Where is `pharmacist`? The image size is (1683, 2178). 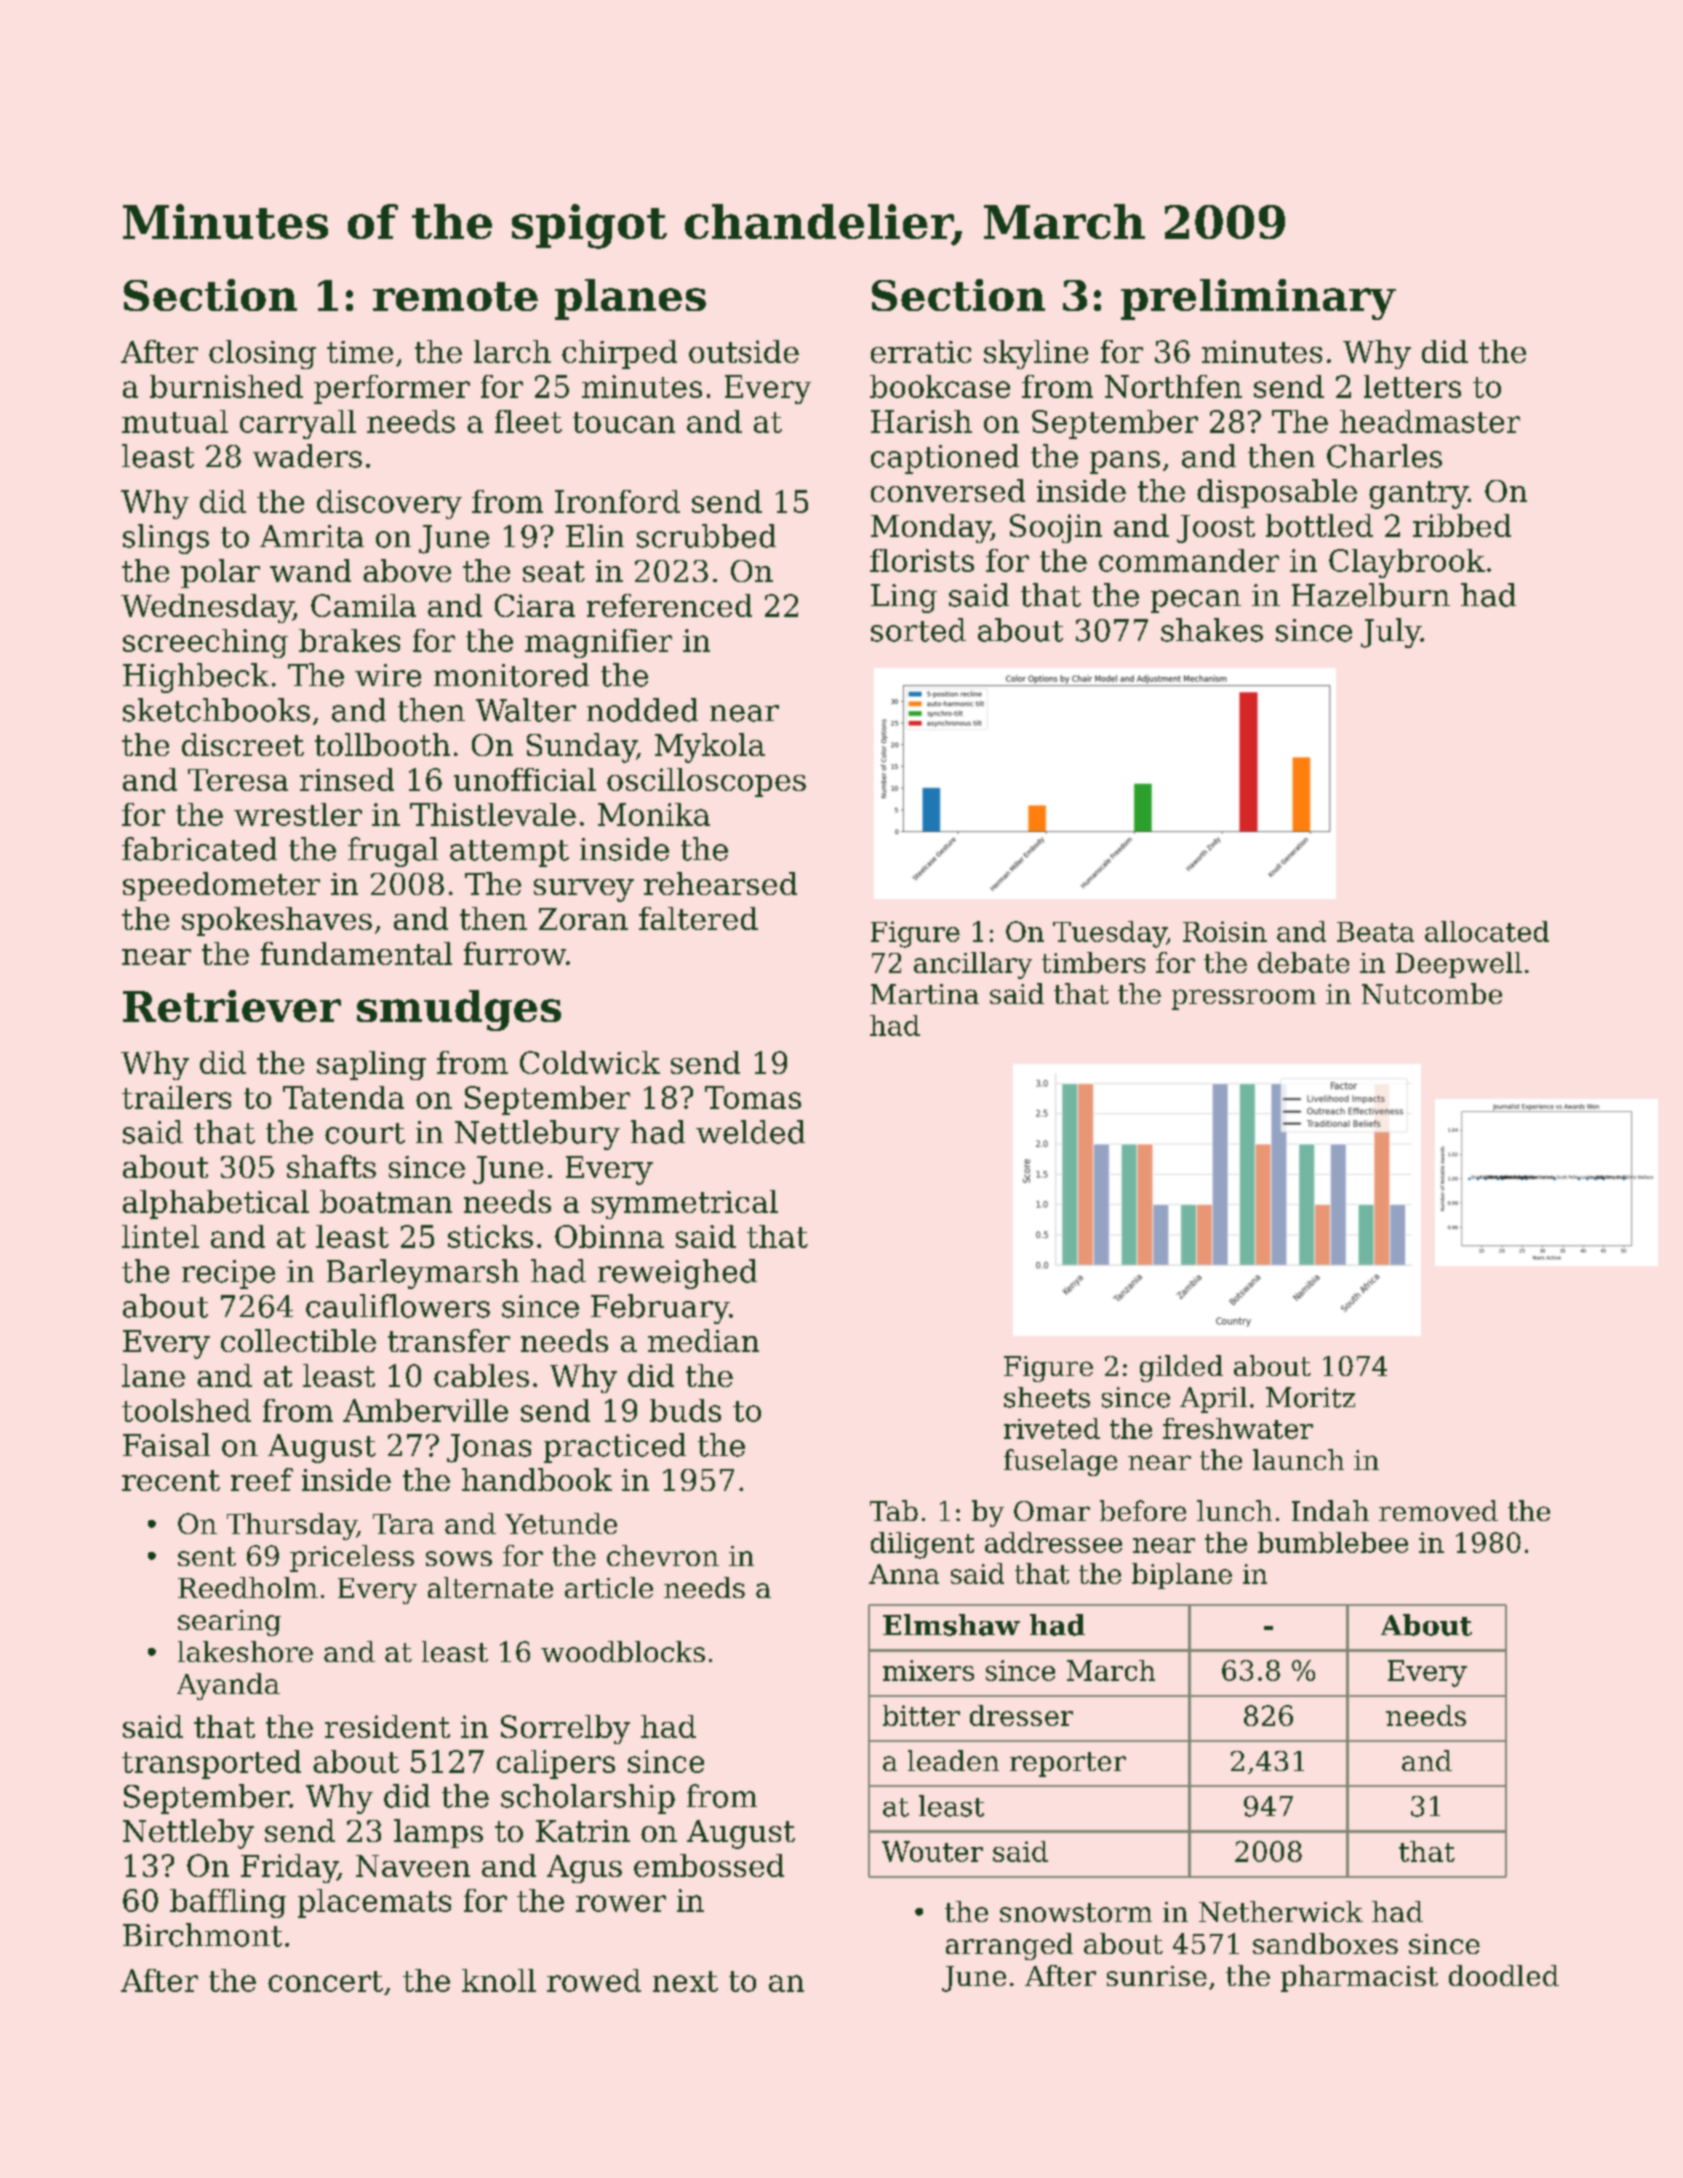 pharmacist is located at coordinates (1359, 1978).
